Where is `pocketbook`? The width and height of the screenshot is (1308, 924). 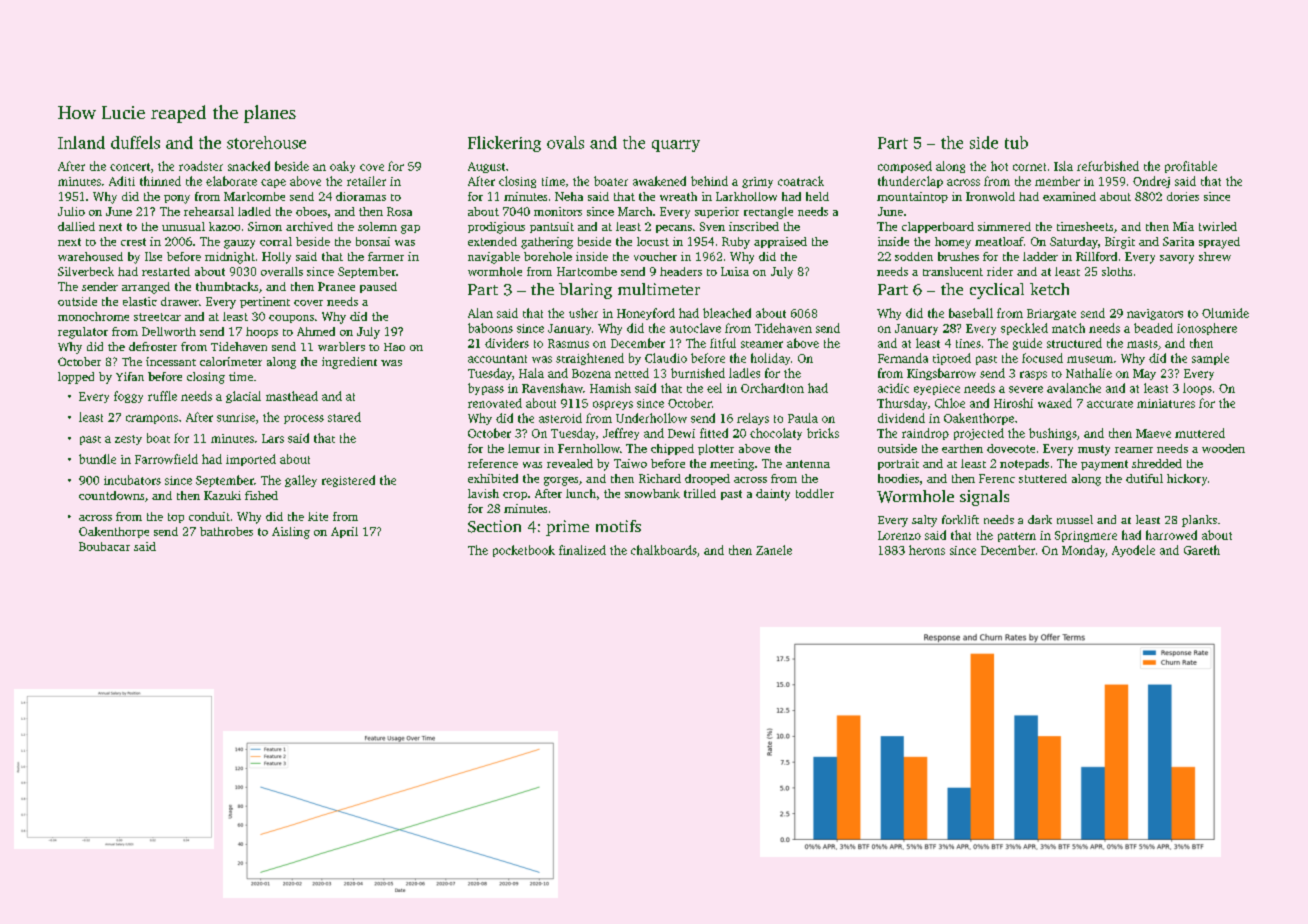
pocketbook is located at coordinates (524, 551).
